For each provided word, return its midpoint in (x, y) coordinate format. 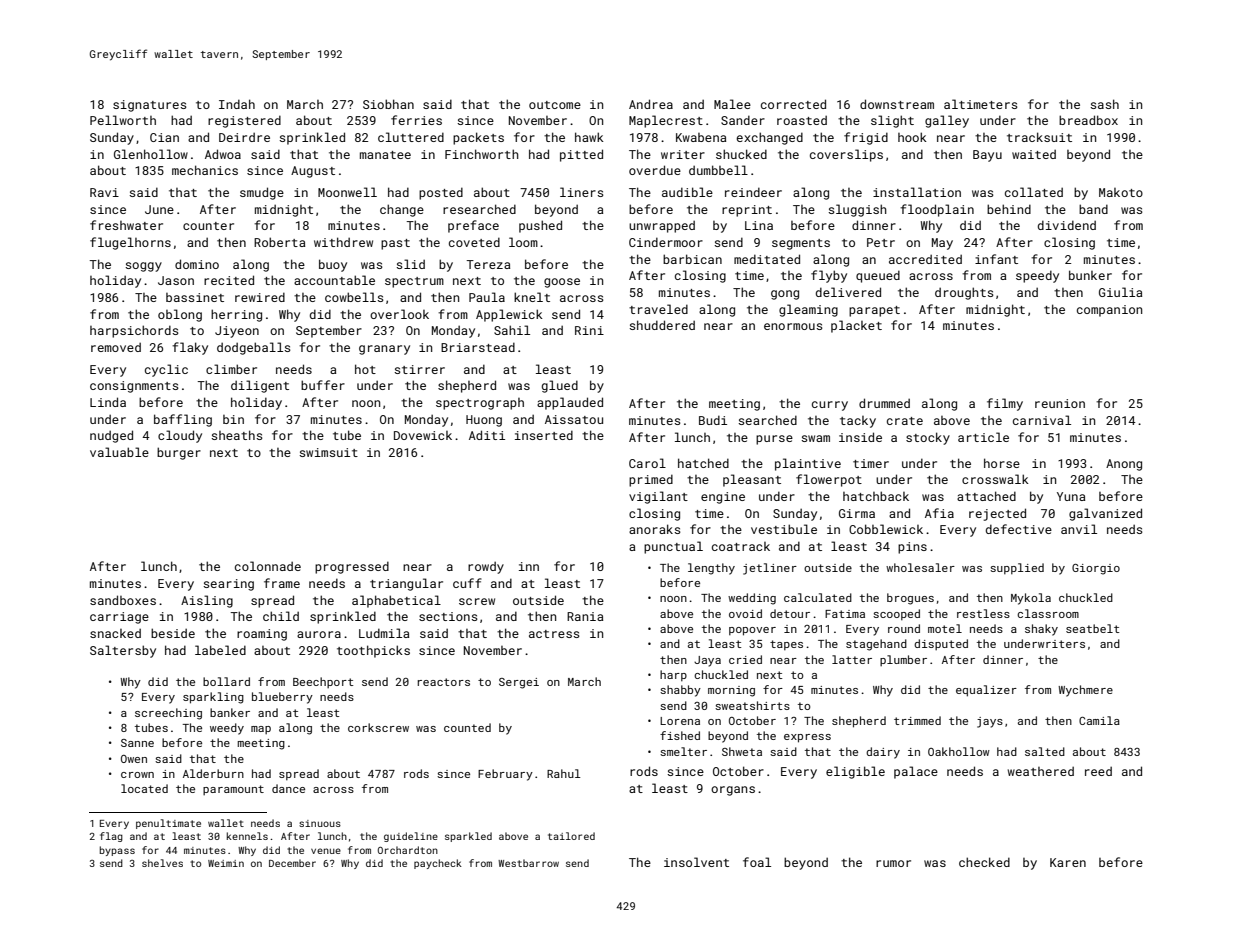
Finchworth (482, 154)
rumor (893, 863)
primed (651, 480)
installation (917, 192)
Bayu (987, 156)
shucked (741, 154)
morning (731, 691)
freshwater (126, 225)
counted (467, 727)
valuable (119, 452)
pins (912, 548)
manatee (385, 155)
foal (757, 862)
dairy (883, 753)
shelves (162, 863)
